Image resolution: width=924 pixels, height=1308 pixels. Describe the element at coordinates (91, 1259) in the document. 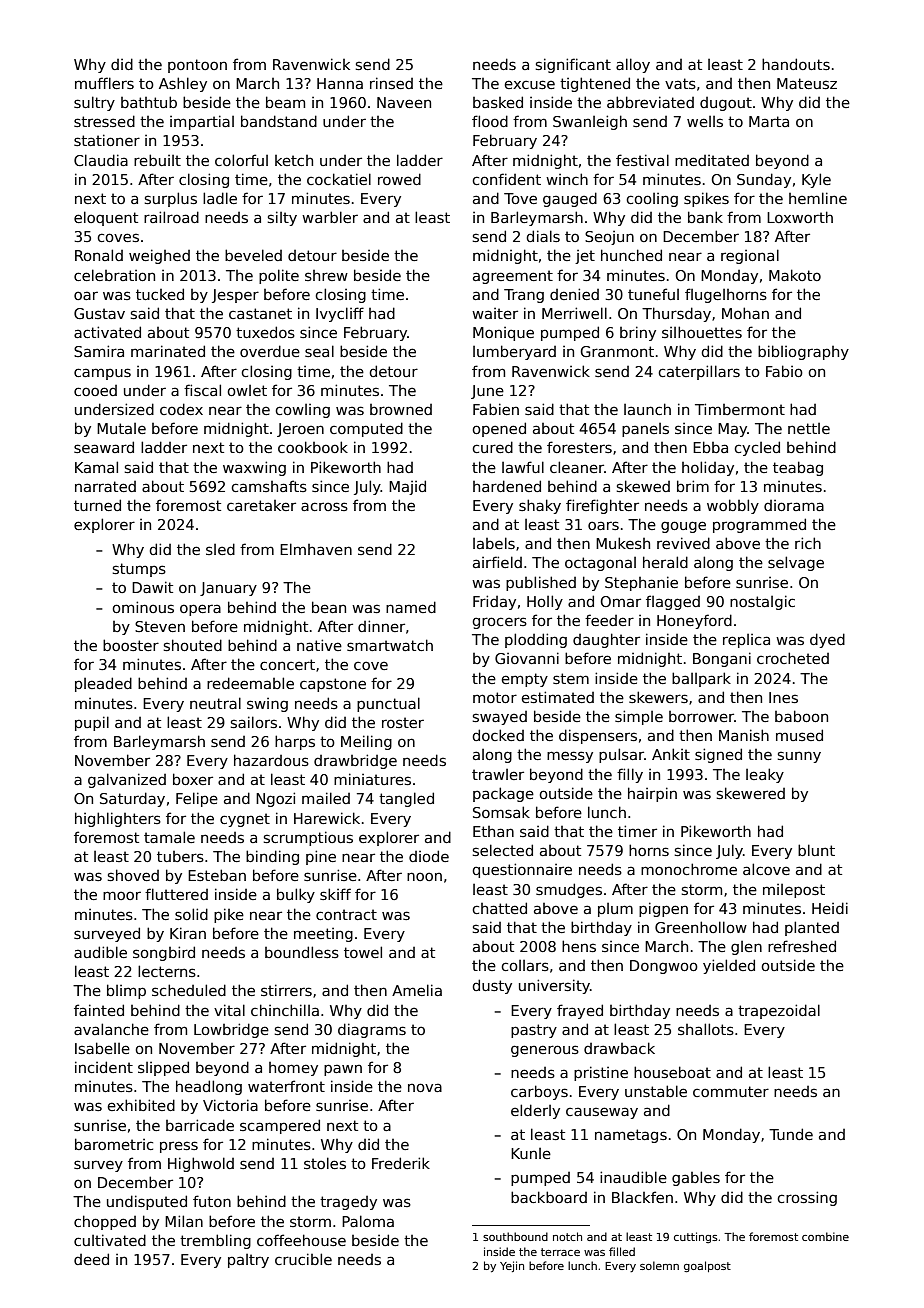

I see `deed` at that location.
